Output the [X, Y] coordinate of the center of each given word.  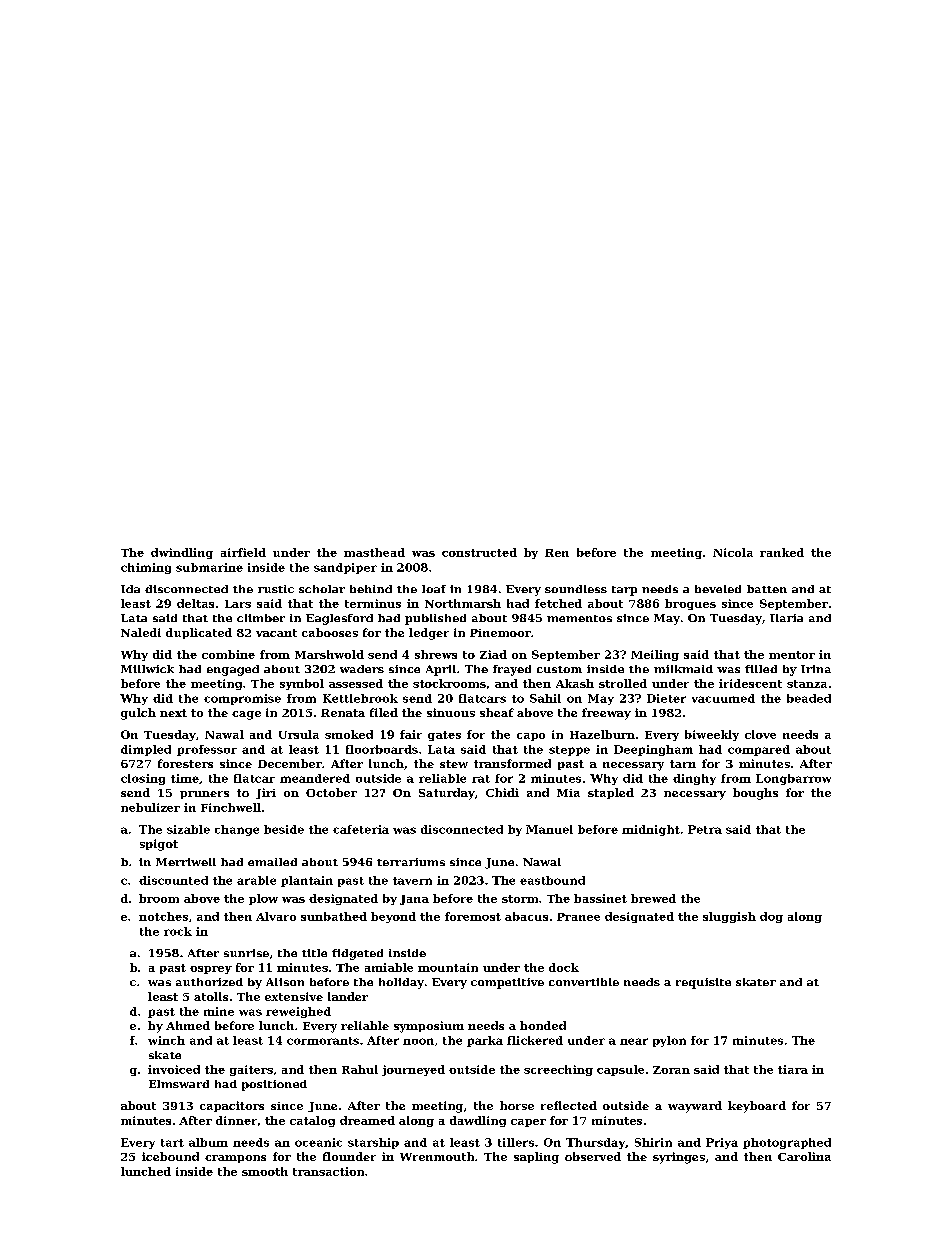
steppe [569, 751]
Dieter [666, 698]
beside [284, 829]
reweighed [298, 1012]
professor [207, 750]
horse [517, 1105]
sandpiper [345, 568]
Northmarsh [463, 603]
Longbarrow [793, 779]
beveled [718, 589]
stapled [611, 793]
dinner [236, 1120]
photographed [787, 1143]
